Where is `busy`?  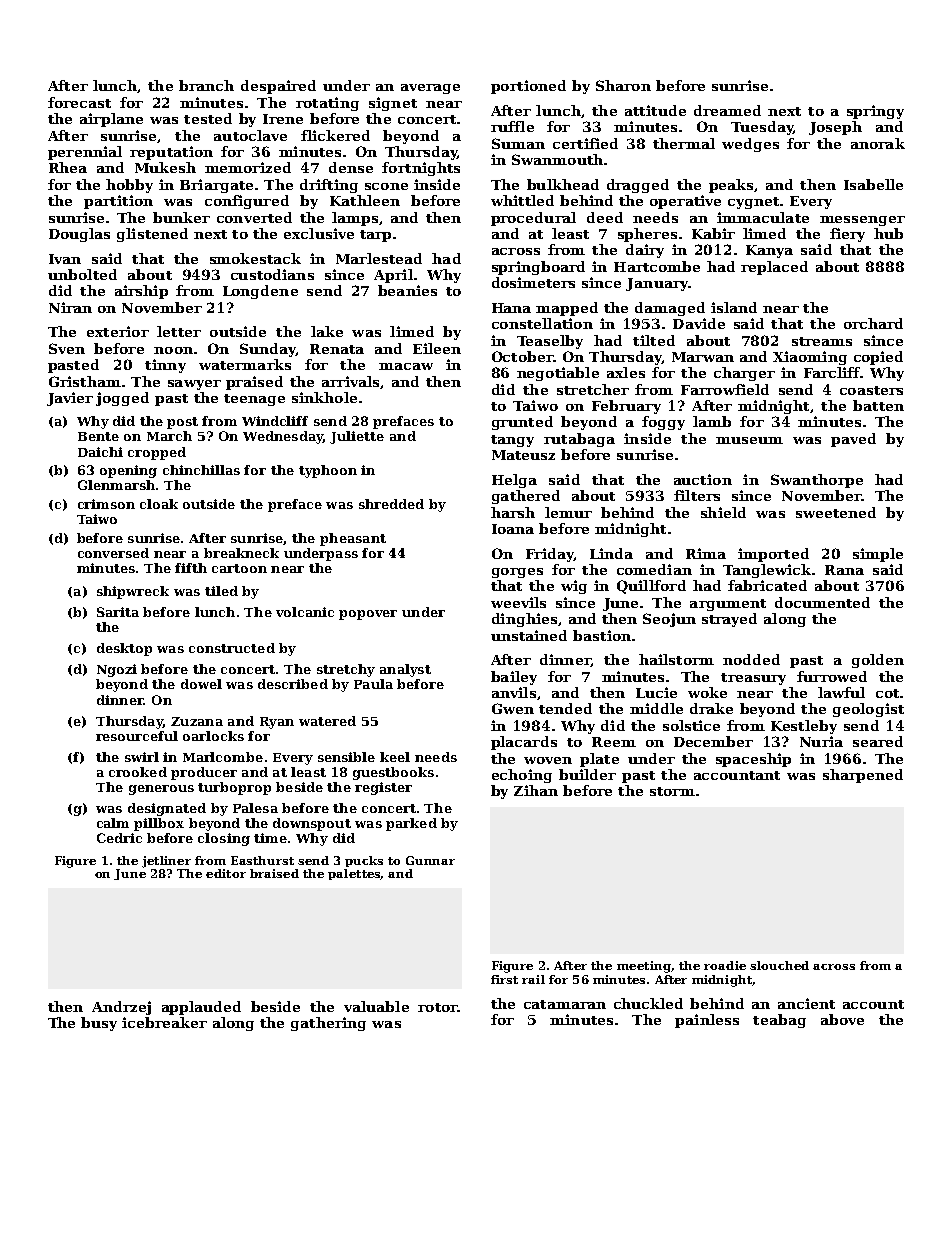 busy is located at coordinates (99, 1024).
